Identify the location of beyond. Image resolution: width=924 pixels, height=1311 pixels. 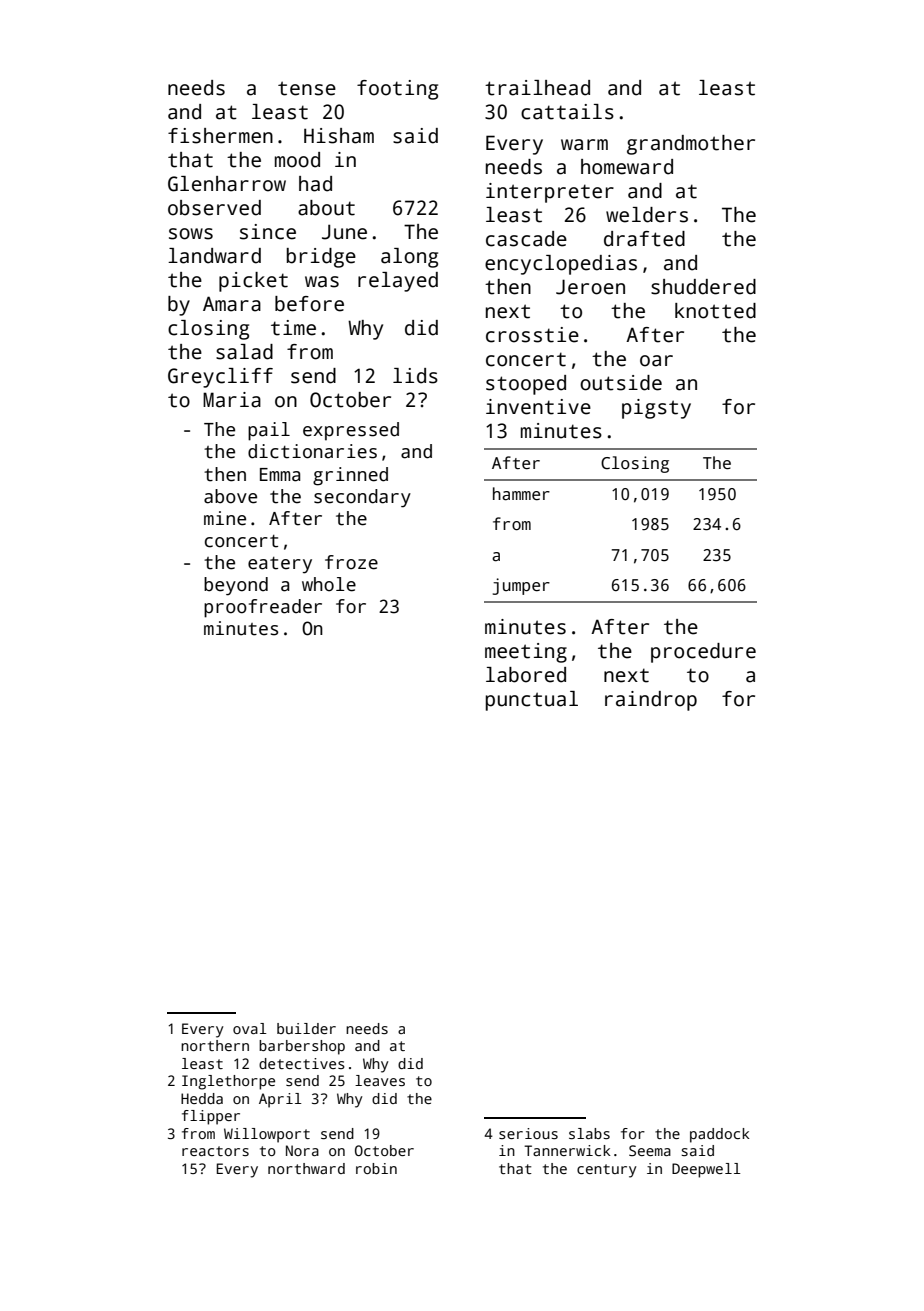
(236, 586).
